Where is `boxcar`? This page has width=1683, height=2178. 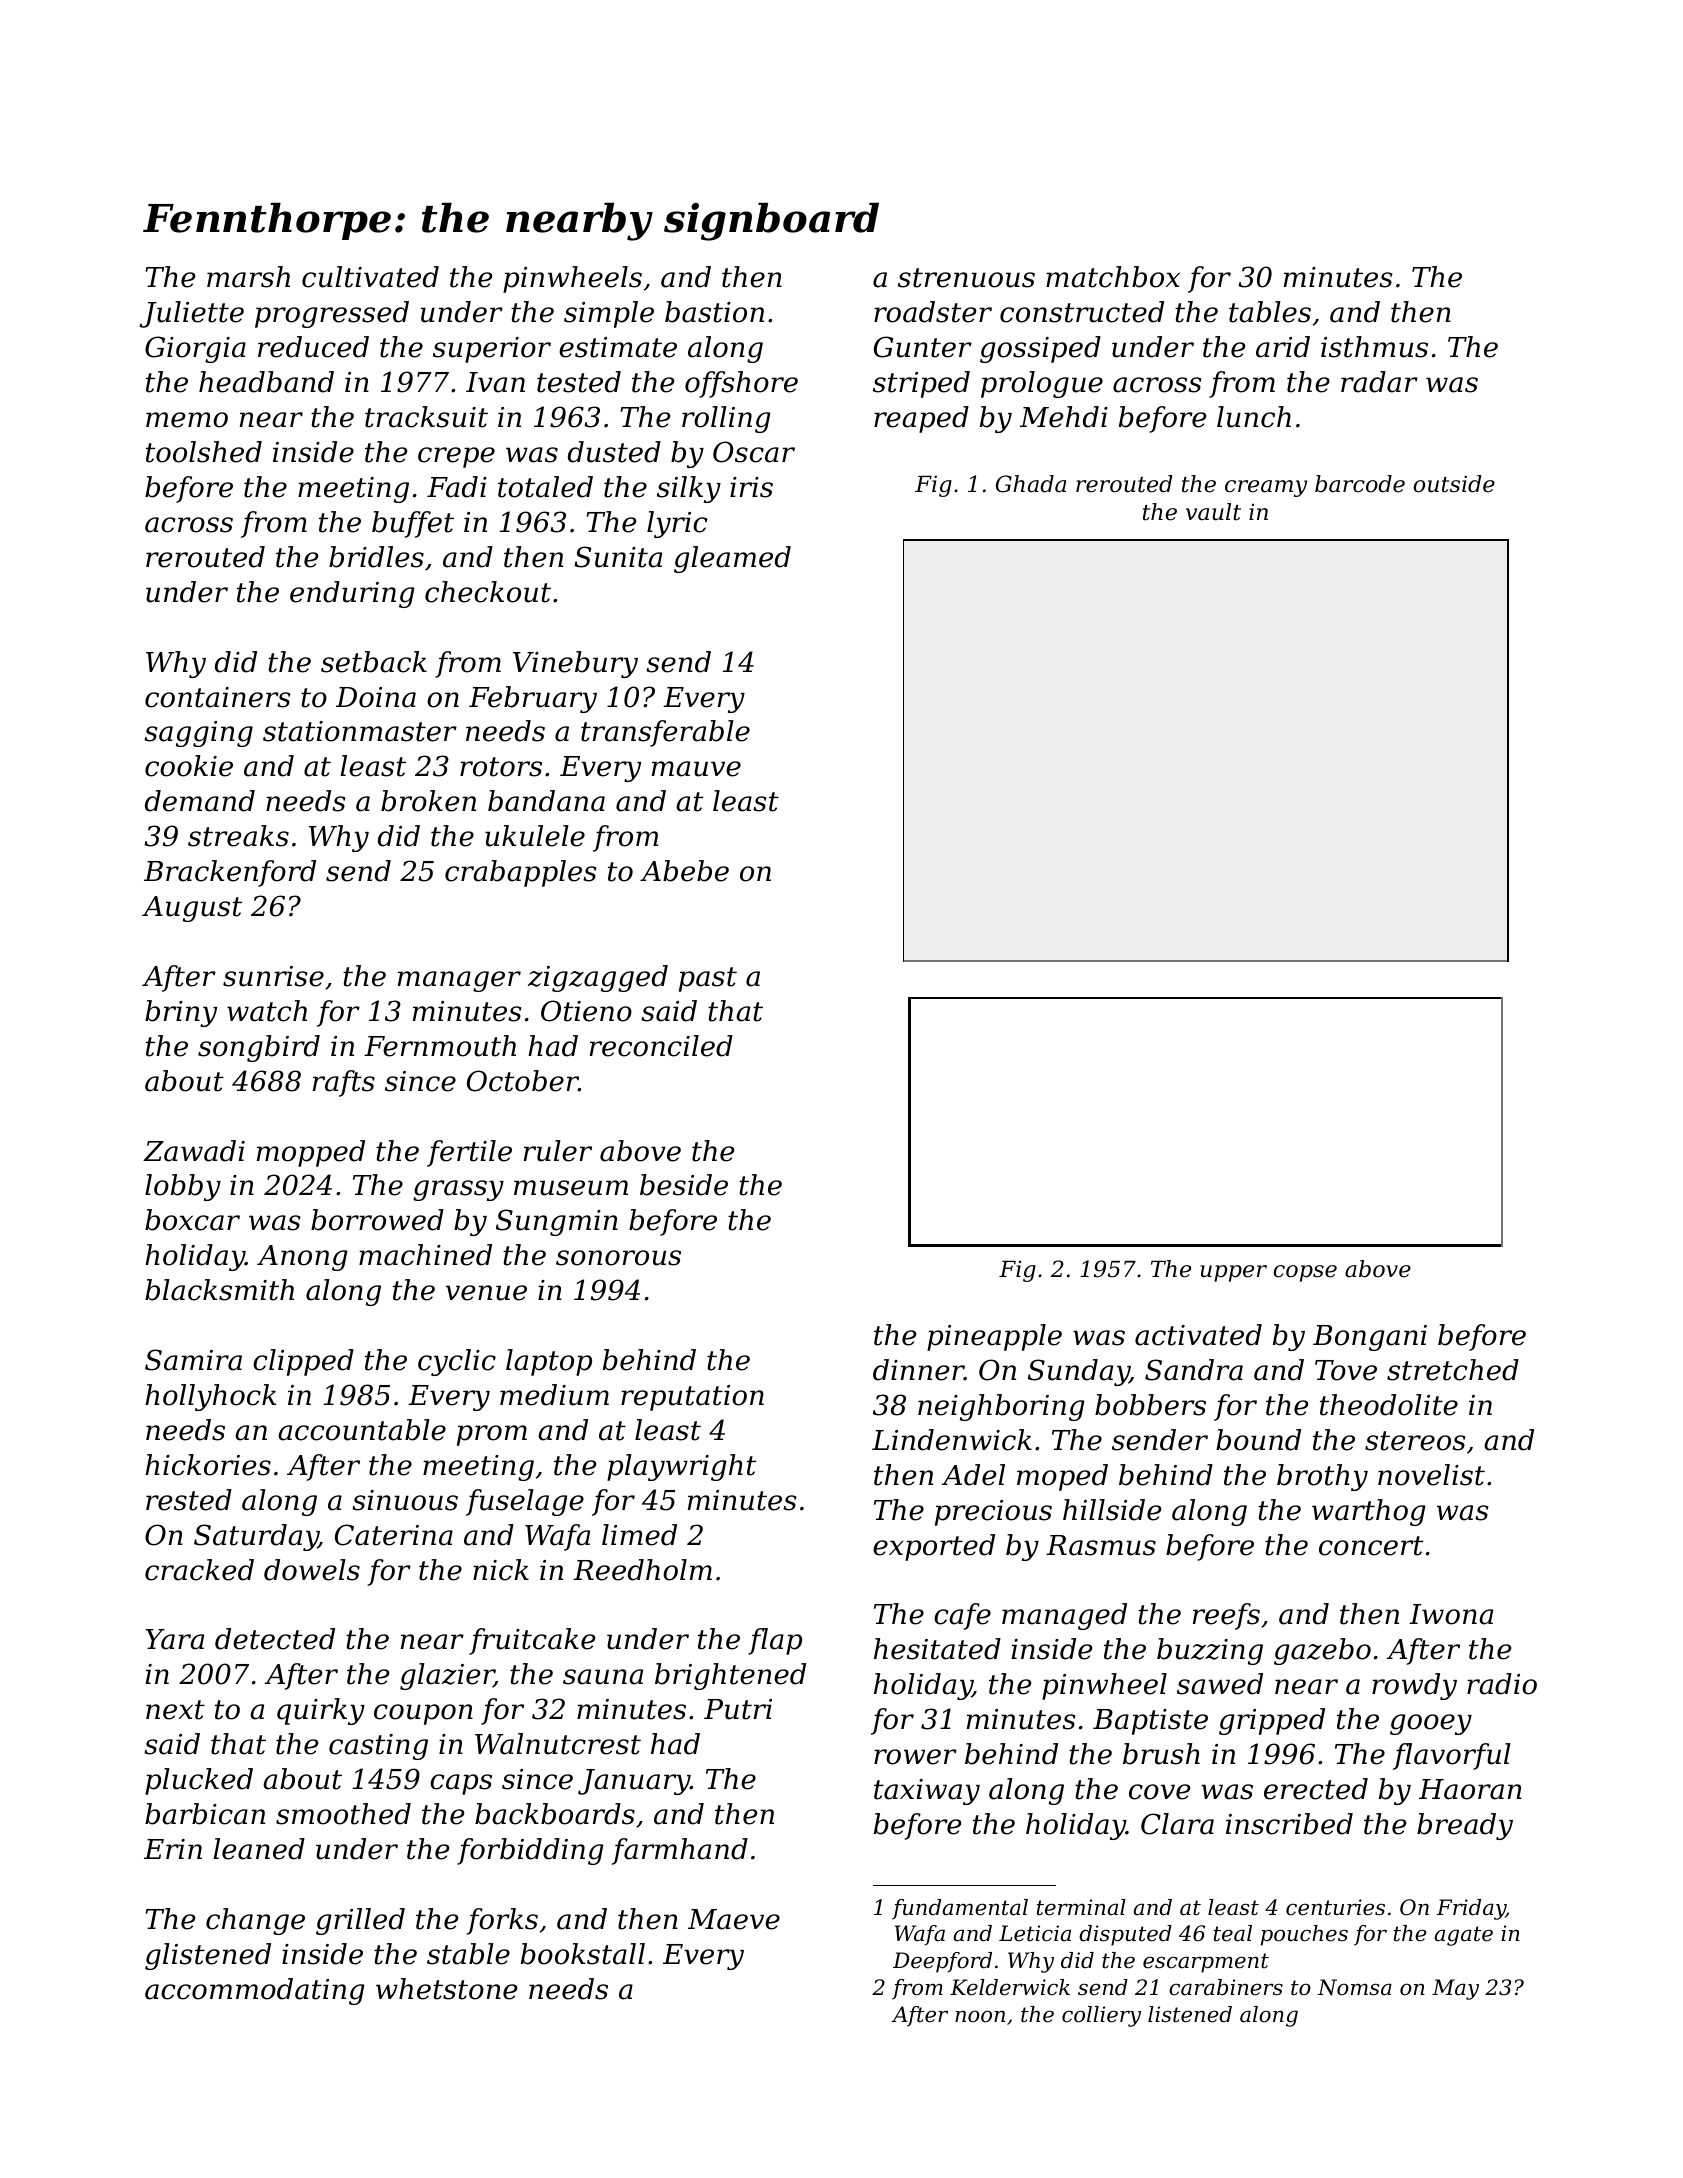 boxcar is located at coordinates (192, 1220).
